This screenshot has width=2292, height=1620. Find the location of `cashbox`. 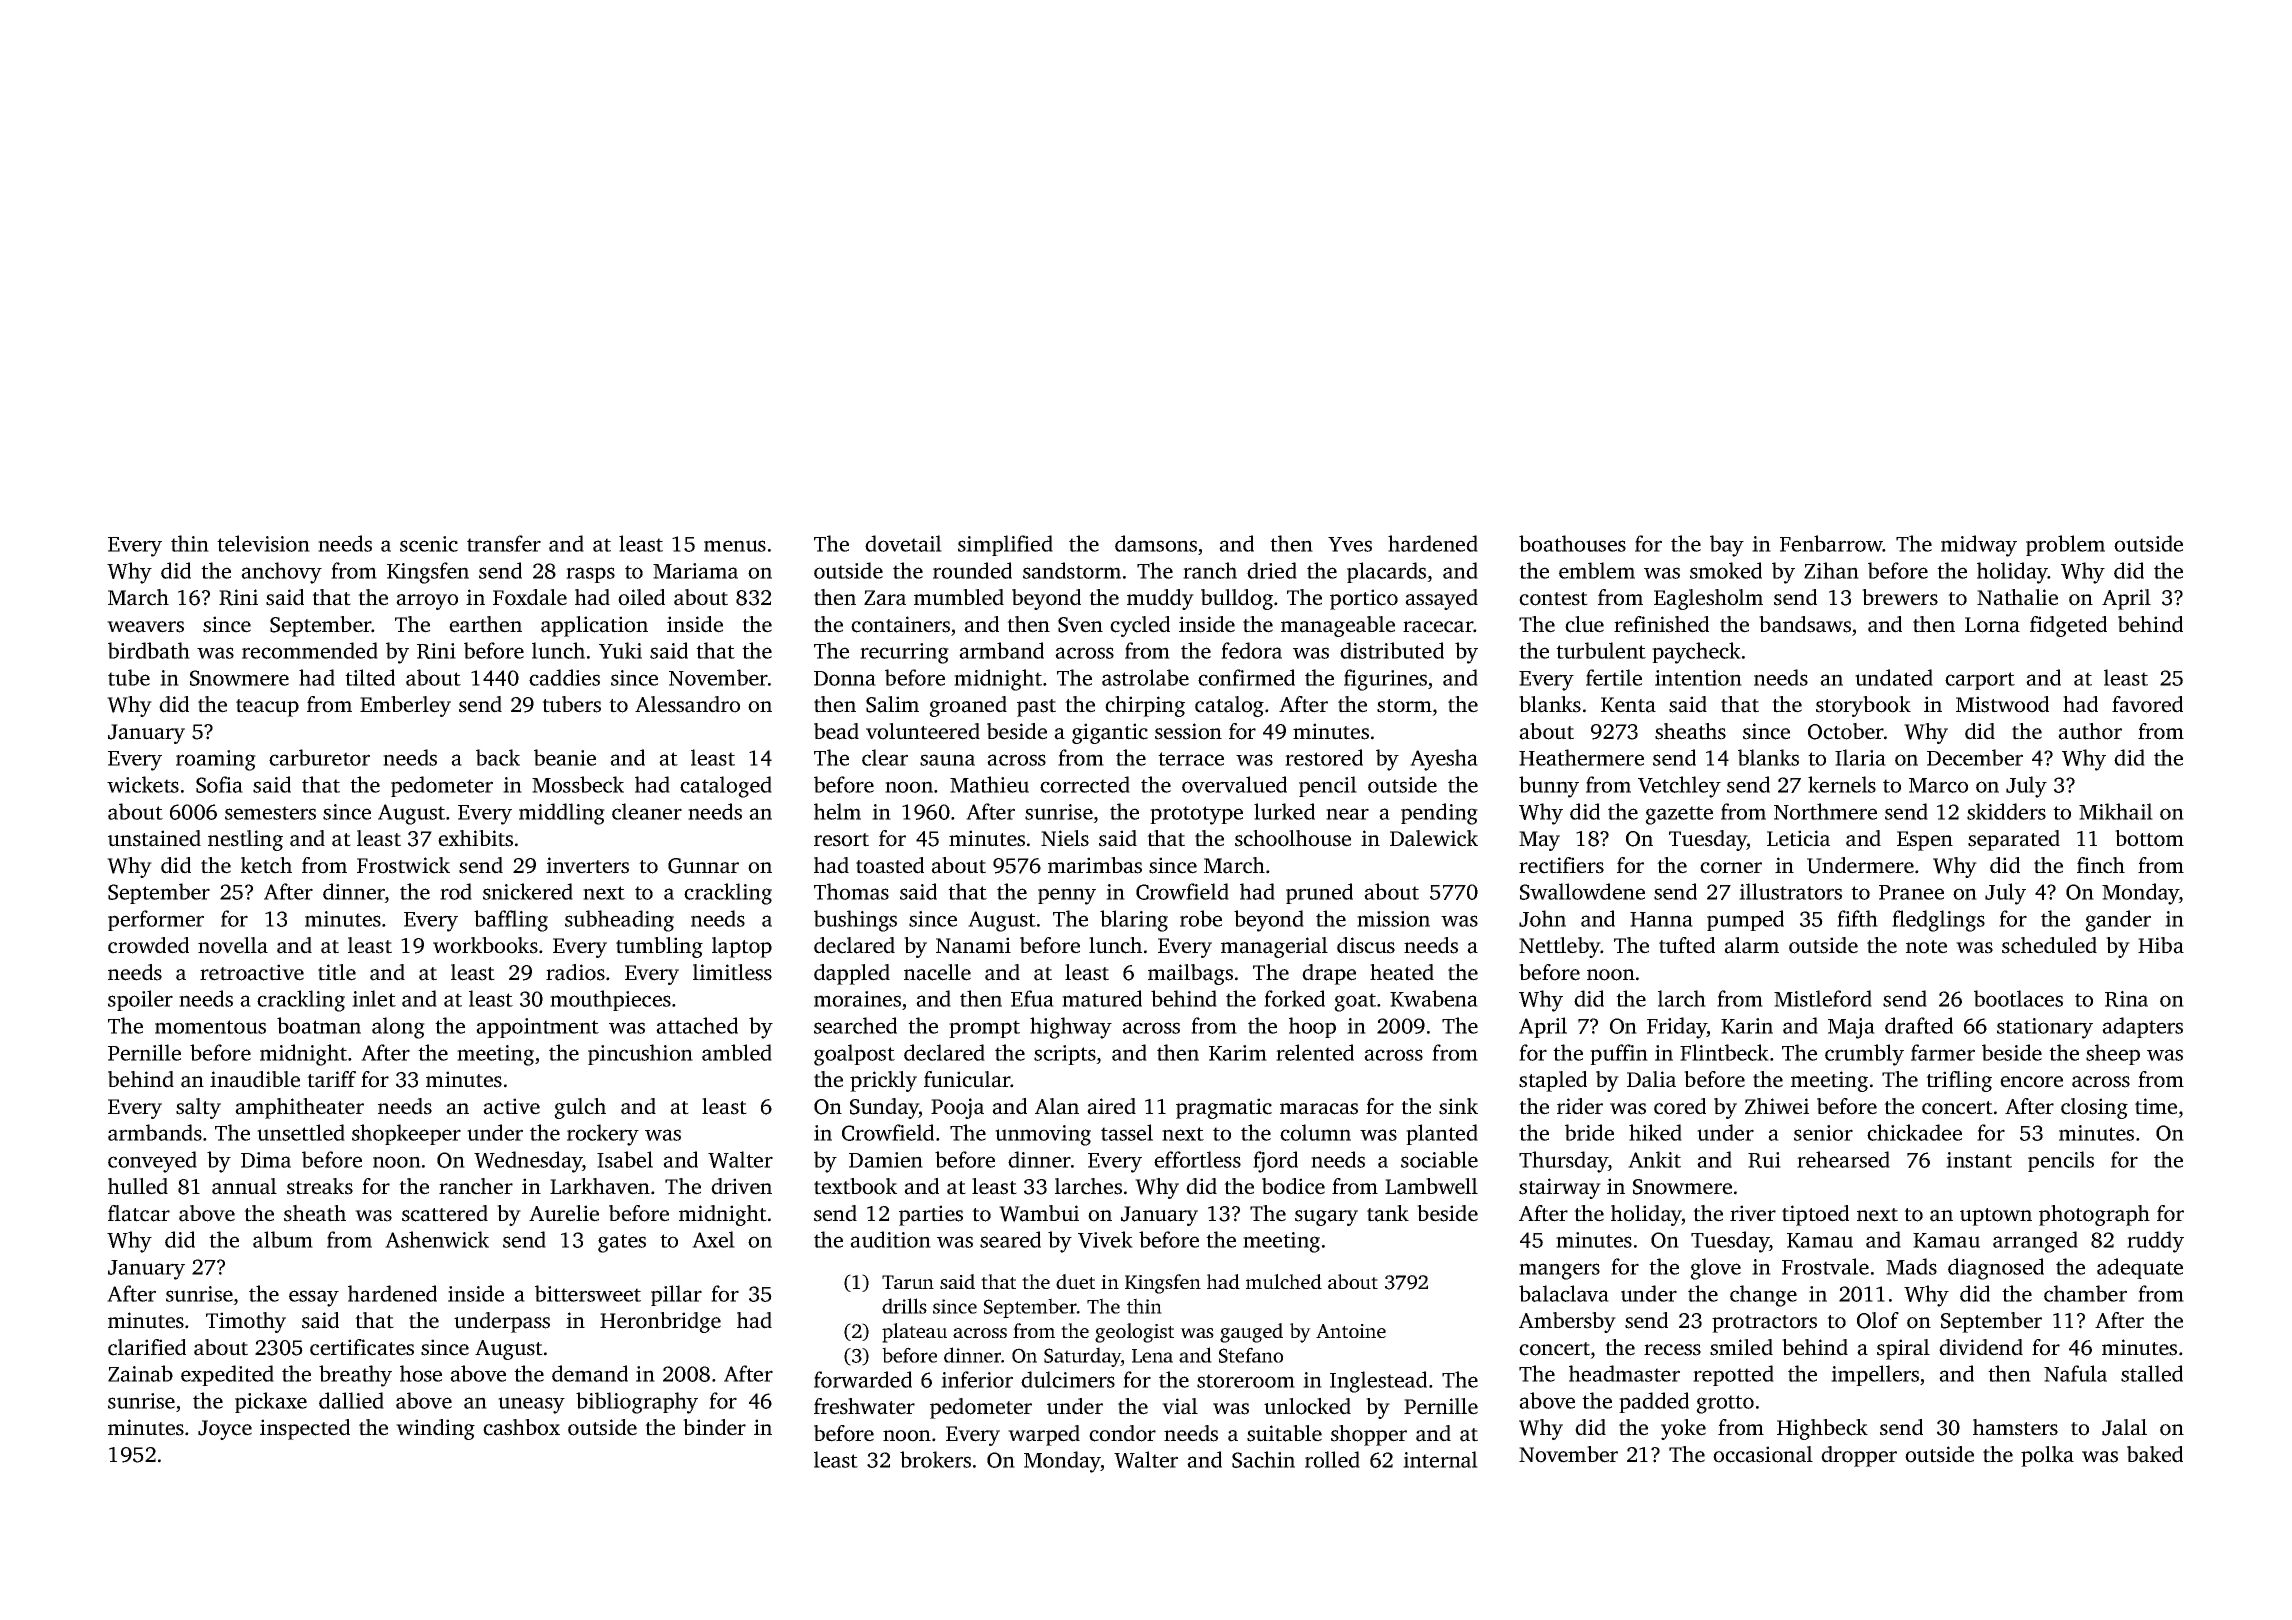

cashbox is located at coordinates (521, 1427).
